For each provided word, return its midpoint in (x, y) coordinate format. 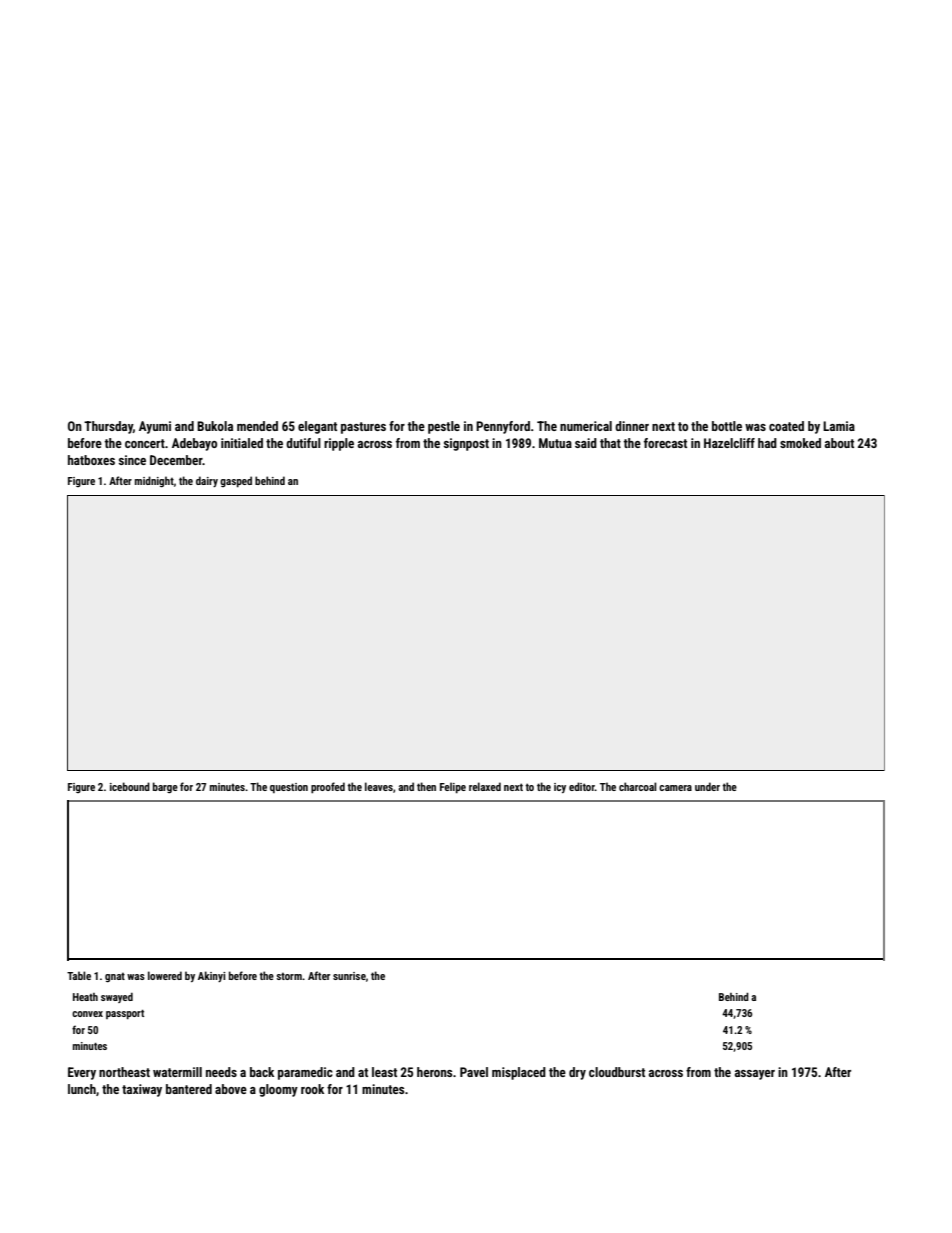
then (426, 786)
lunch (82, 1089)
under (707, 786)
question (289, 788)
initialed (242, 443)
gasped (236, 482)
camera (675, 788)
